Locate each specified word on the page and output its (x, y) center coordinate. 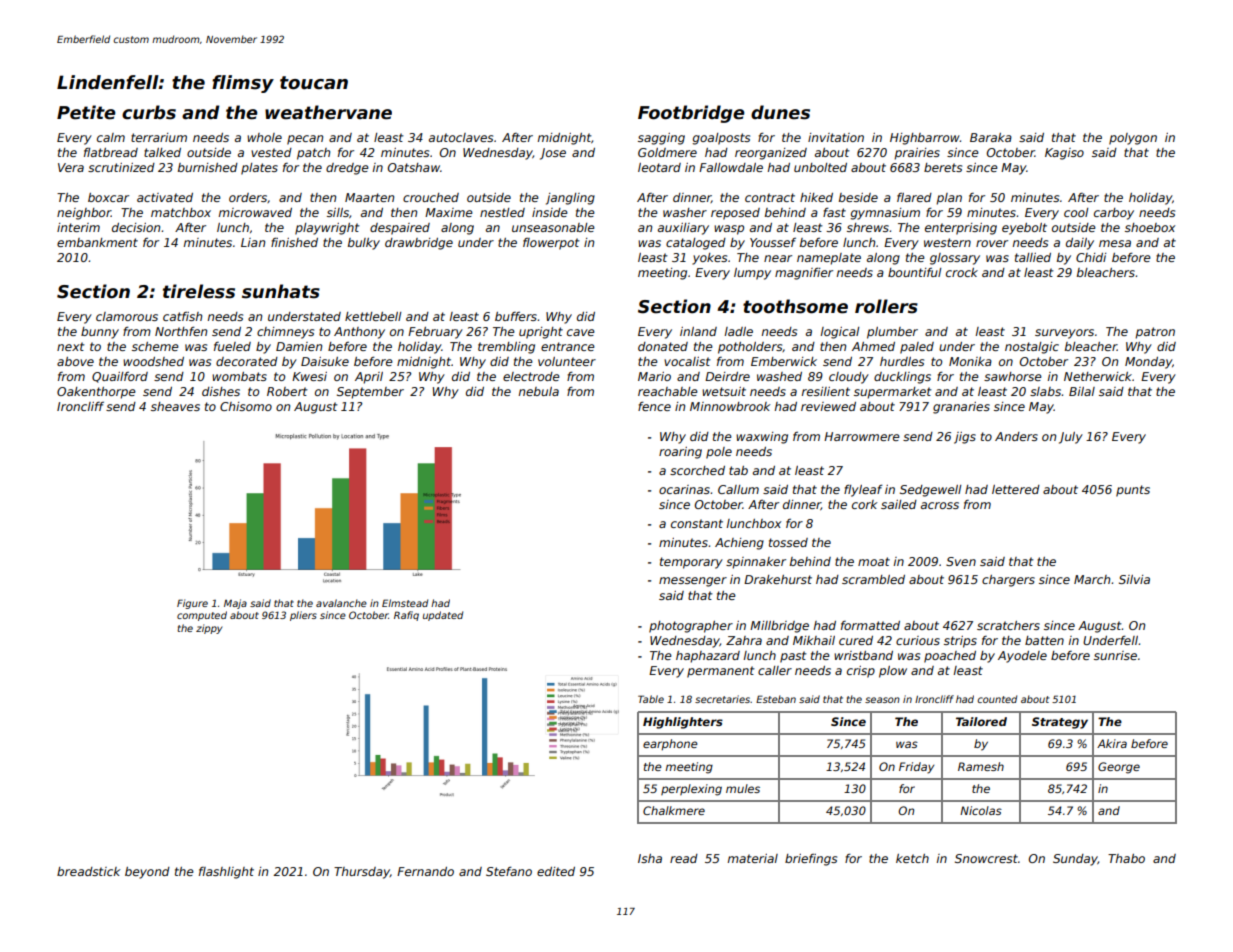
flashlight (226, 873)
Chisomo (246, 406)
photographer (691, 627)
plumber (892, 333)
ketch (912, 858)
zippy (209, 629)
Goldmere (667, 152)
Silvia (1134, 579)
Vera (71, 167)
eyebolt (1024, 229)
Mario (654, 376)
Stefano (509, 871)
